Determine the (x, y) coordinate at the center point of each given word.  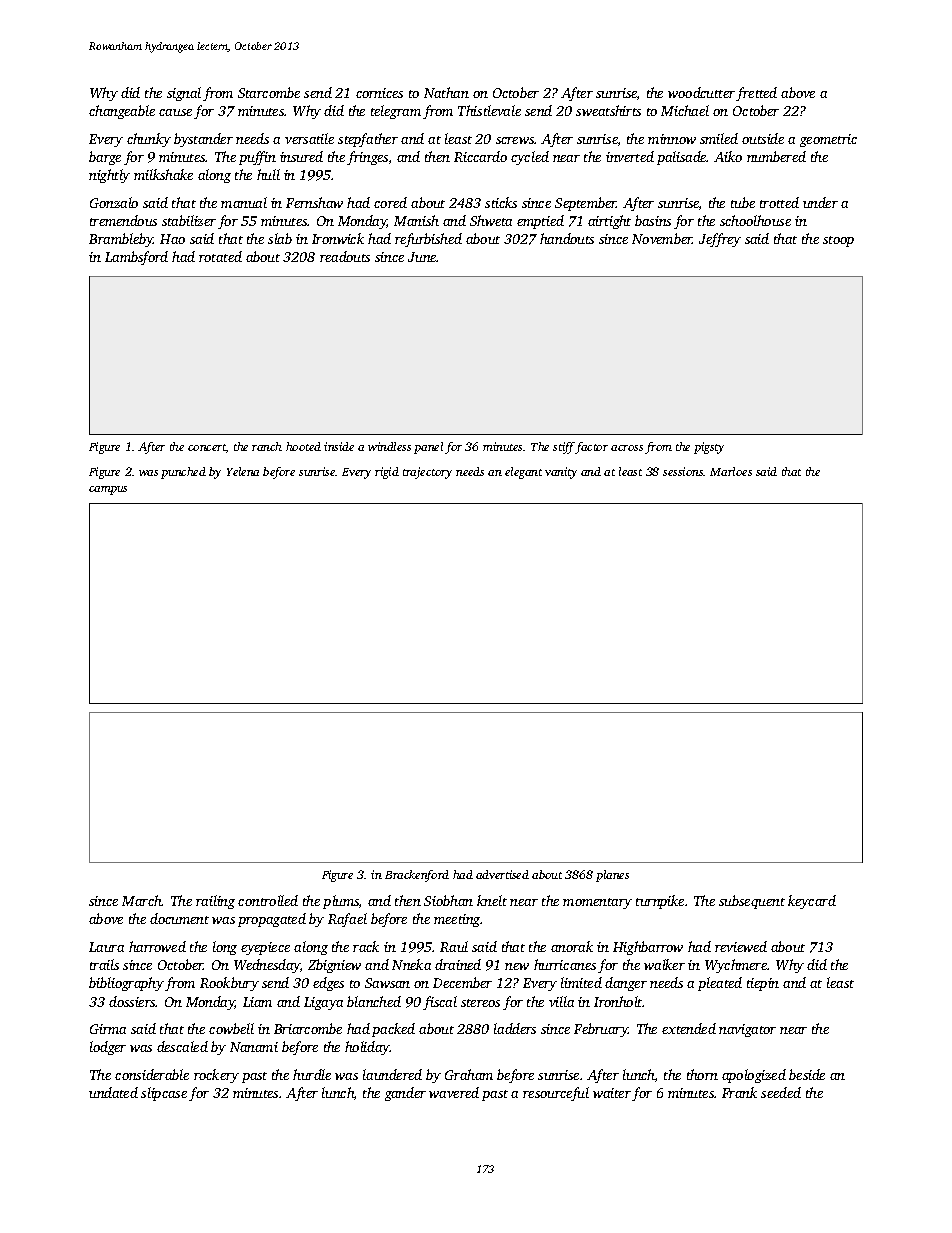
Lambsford (136, 258)
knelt (492, 900)
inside (339, 446)
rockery (216, 1076)
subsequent (752, 902)
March (142, 900)
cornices (379, 93)
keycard (812, 902)
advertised (502, 874)
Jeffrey (720, 240)
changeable (122, 112)
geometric (828, 140)
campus (108, 490)
